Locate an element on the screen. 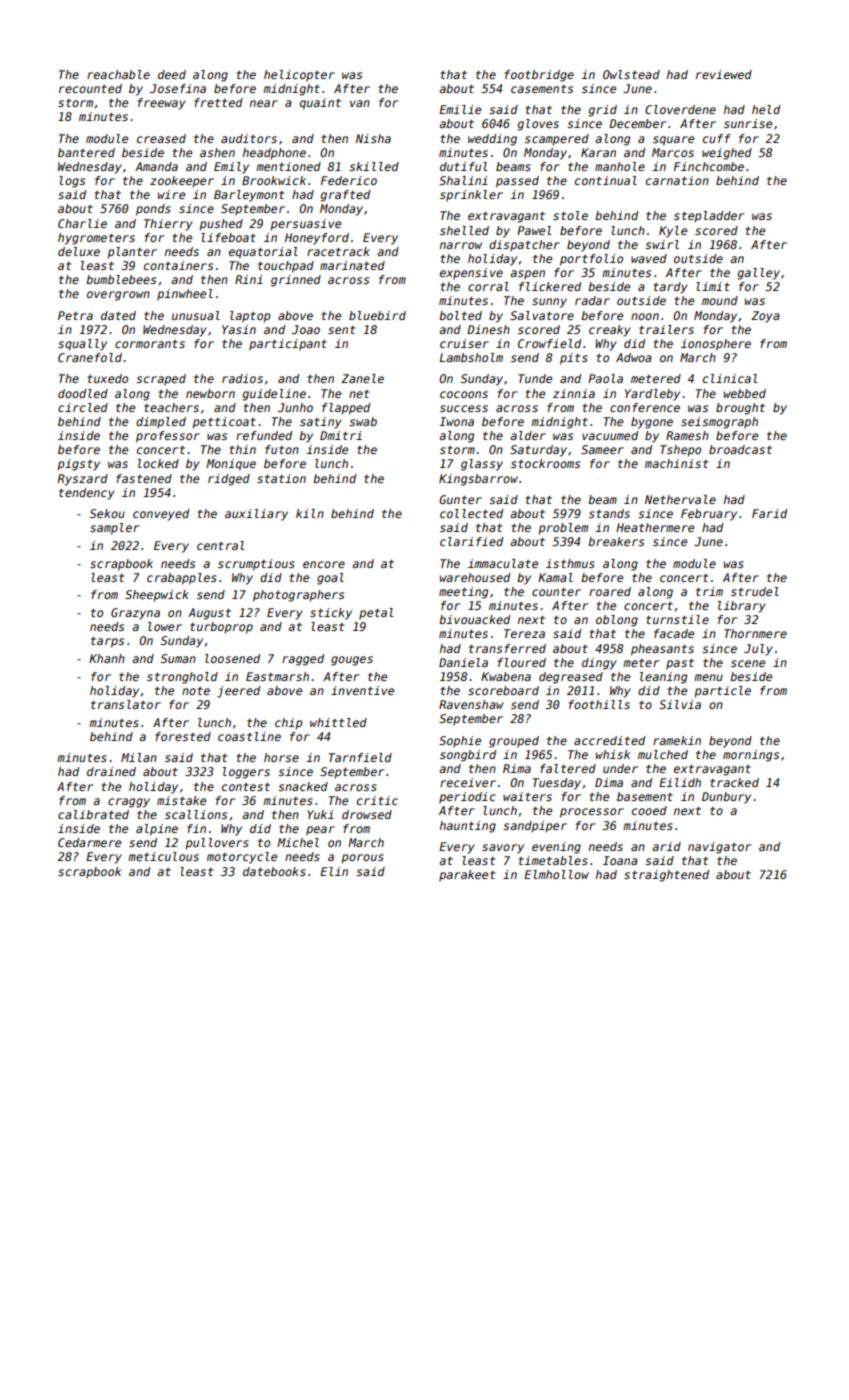 This screenshot has width=849, height=1400. Barleymont is located at coordinates (249, 196).
